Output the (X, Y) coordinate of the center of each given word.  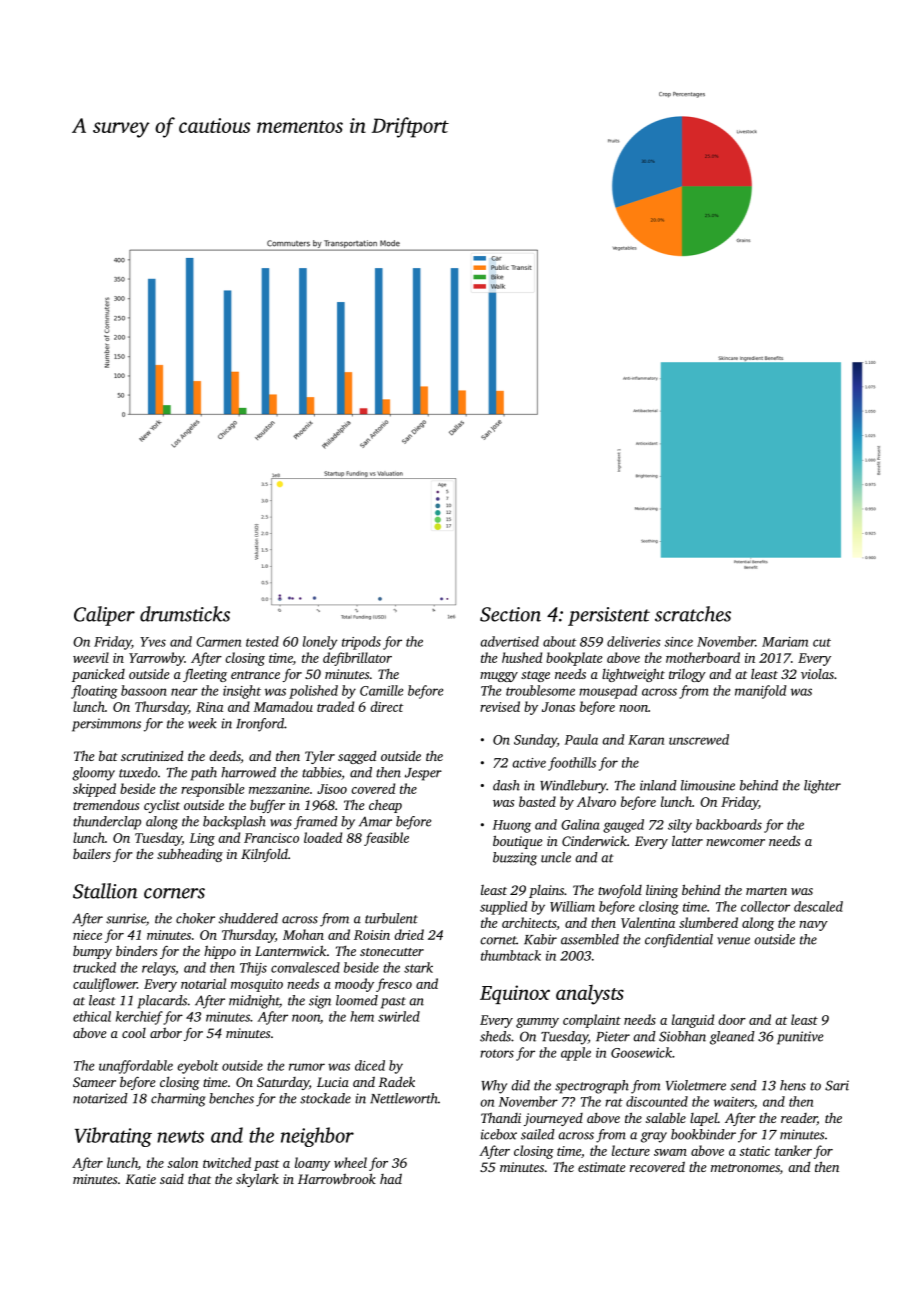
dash (506, 785)
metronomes (745, 1168)
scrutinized (152, 756)
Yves (153, 642)
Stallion (105, 891)
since (678, 642)
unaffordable (136, 1067)
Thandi (501, 1117)
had (391, 1179)
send (743, 1085)
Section (510, 614)
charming (178, 1100)
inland (658, 785)
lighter (822, 787)
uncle (556, 857)
